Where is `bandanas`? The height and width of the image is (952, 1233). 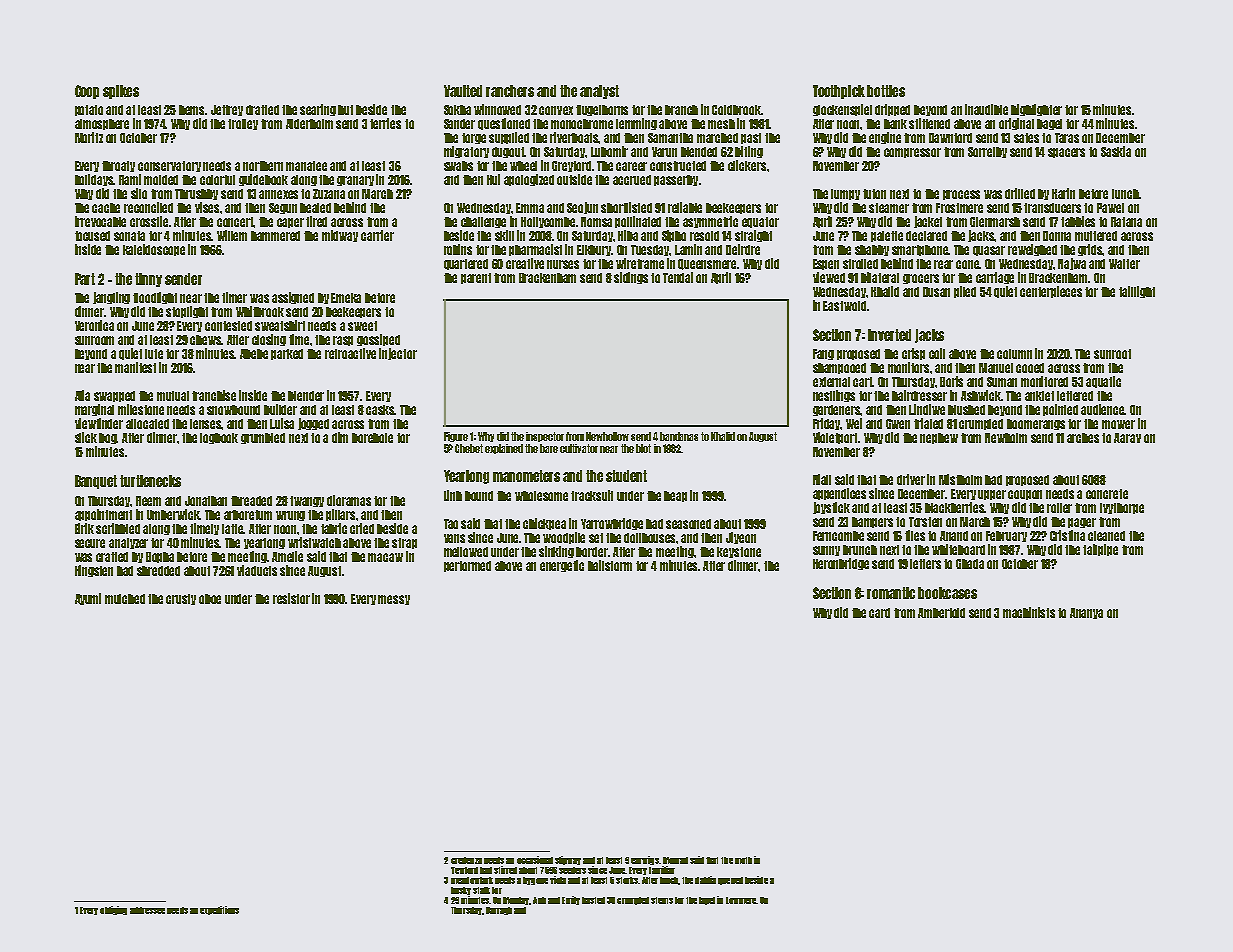 bandanas is located at coordinates (679, 436).
